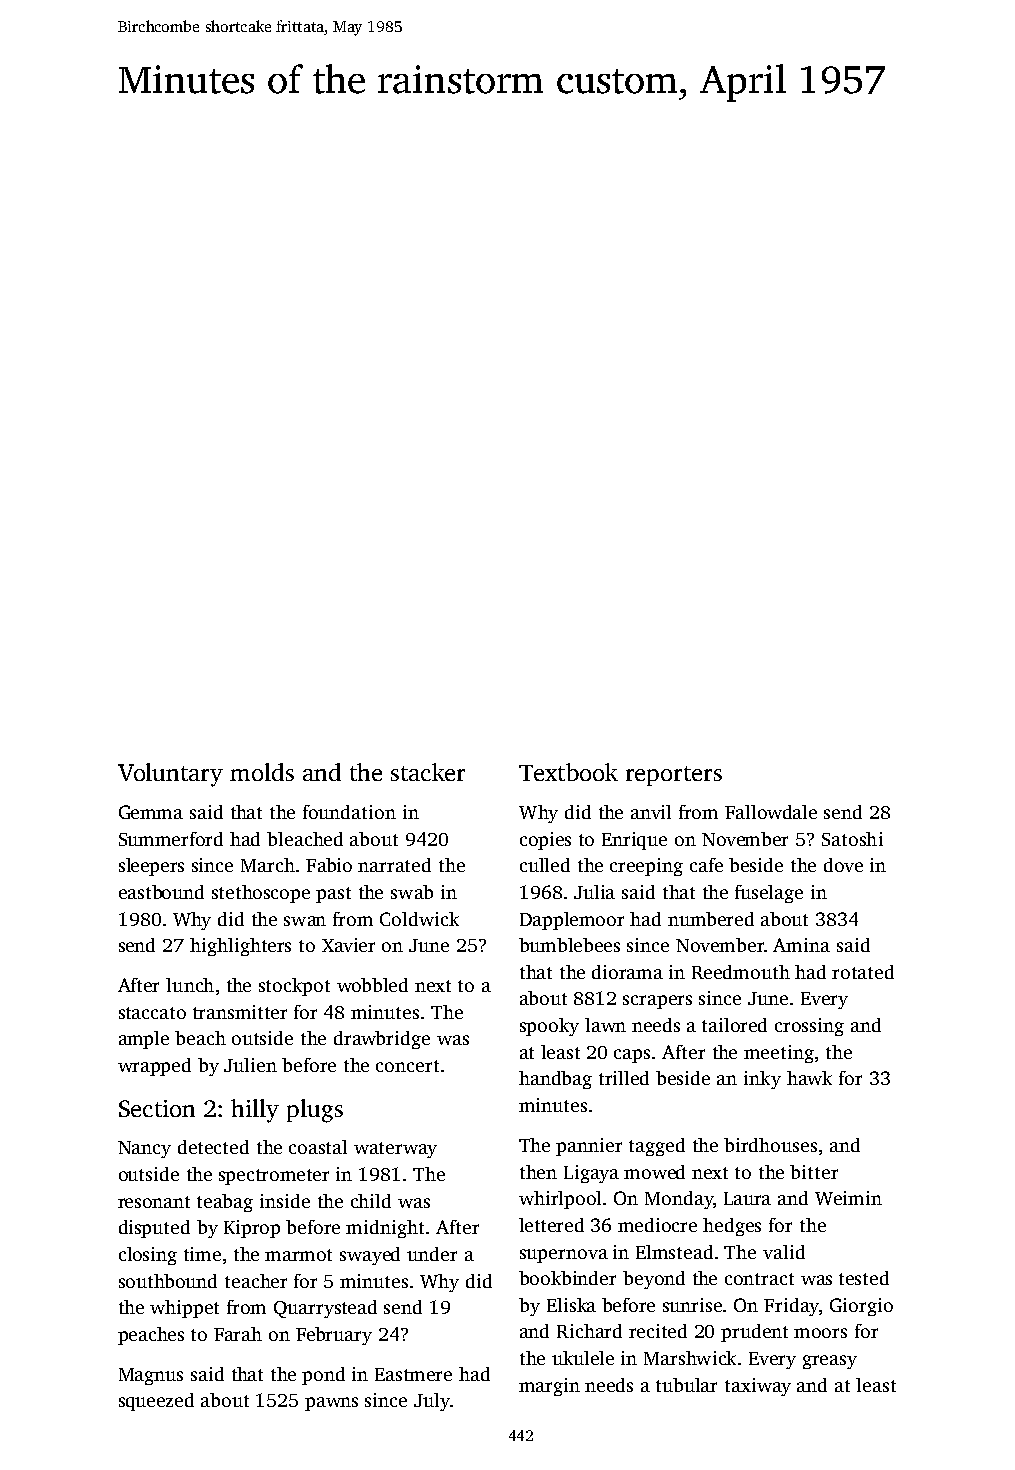  What do you see at coordinates (161, 892) in the screenshot?
I see `eastbound` at bounding box center [161, 892].
